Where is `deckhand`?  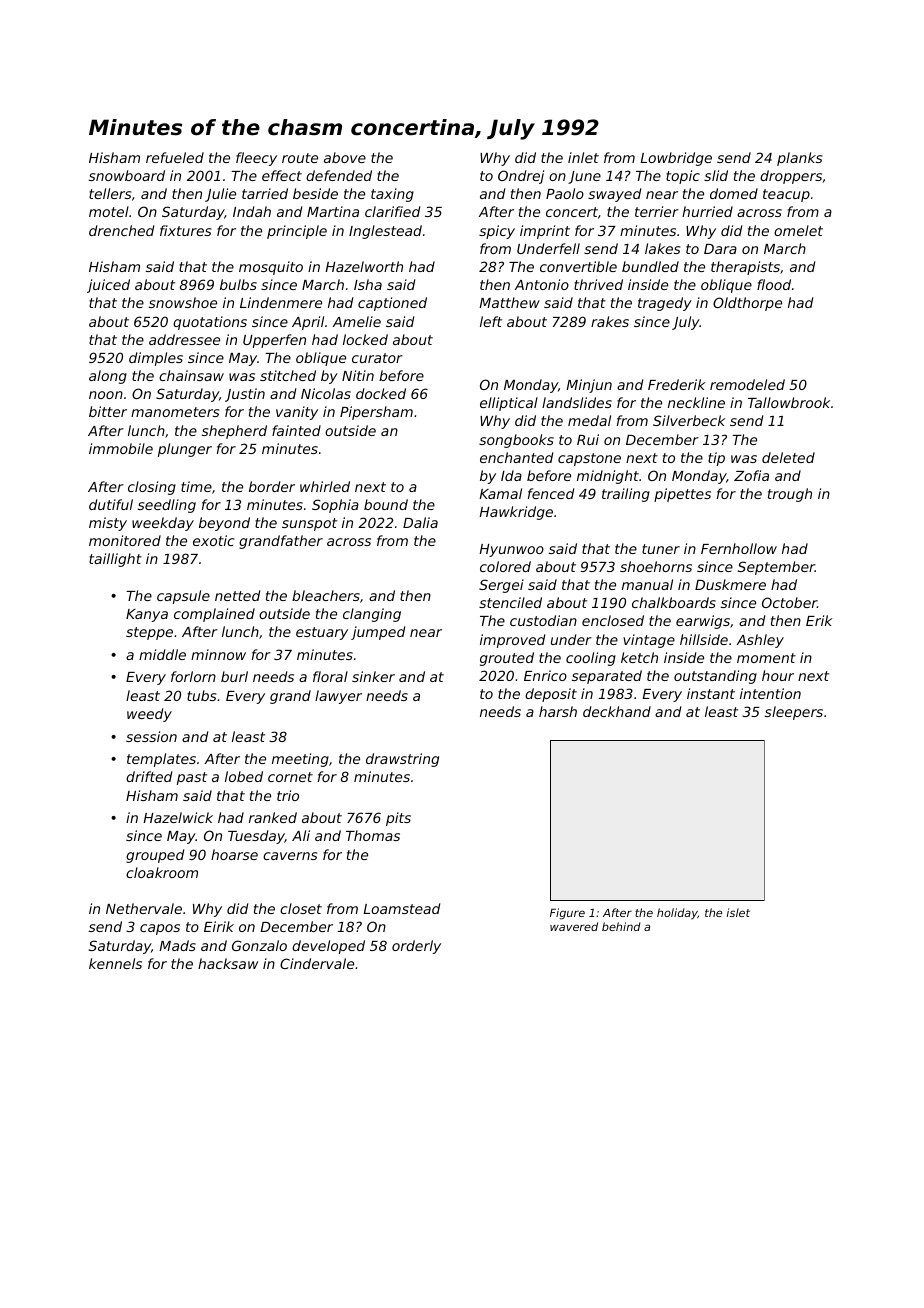
deckhand is located at coordinates (617, 711).
